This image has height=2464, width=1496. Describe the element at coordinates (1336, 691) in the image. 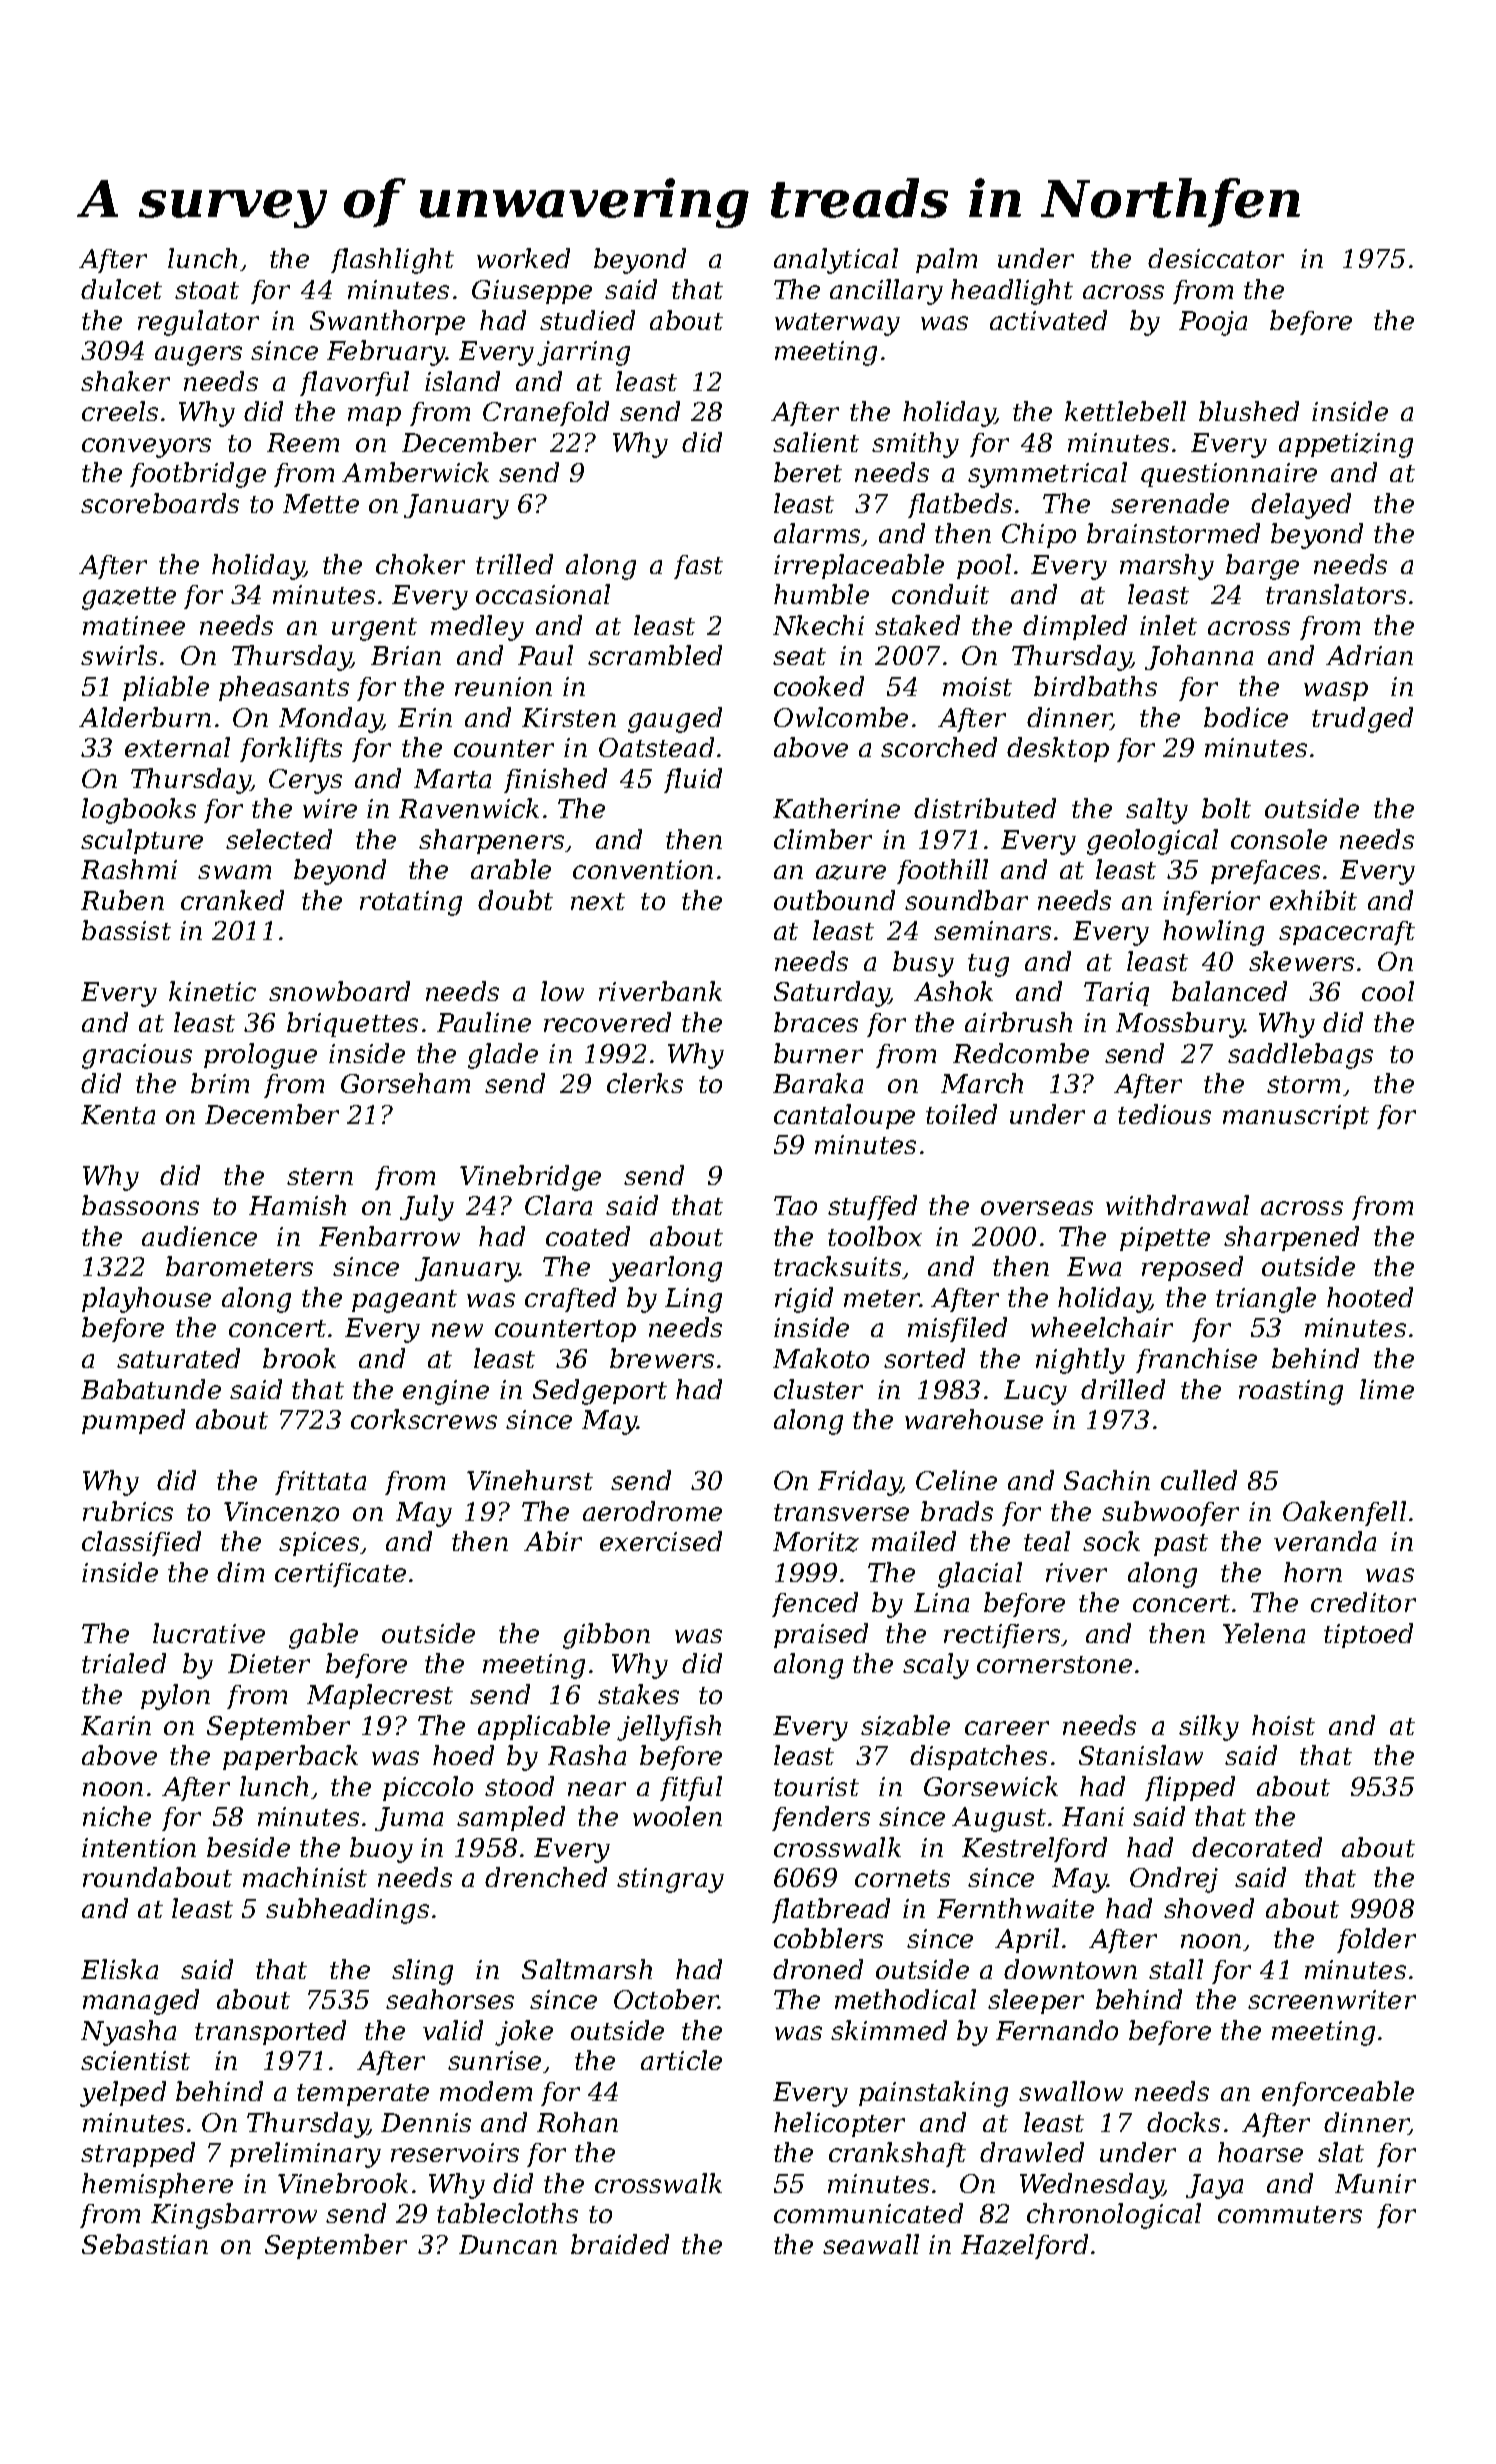

I see `wasp` at that location.
